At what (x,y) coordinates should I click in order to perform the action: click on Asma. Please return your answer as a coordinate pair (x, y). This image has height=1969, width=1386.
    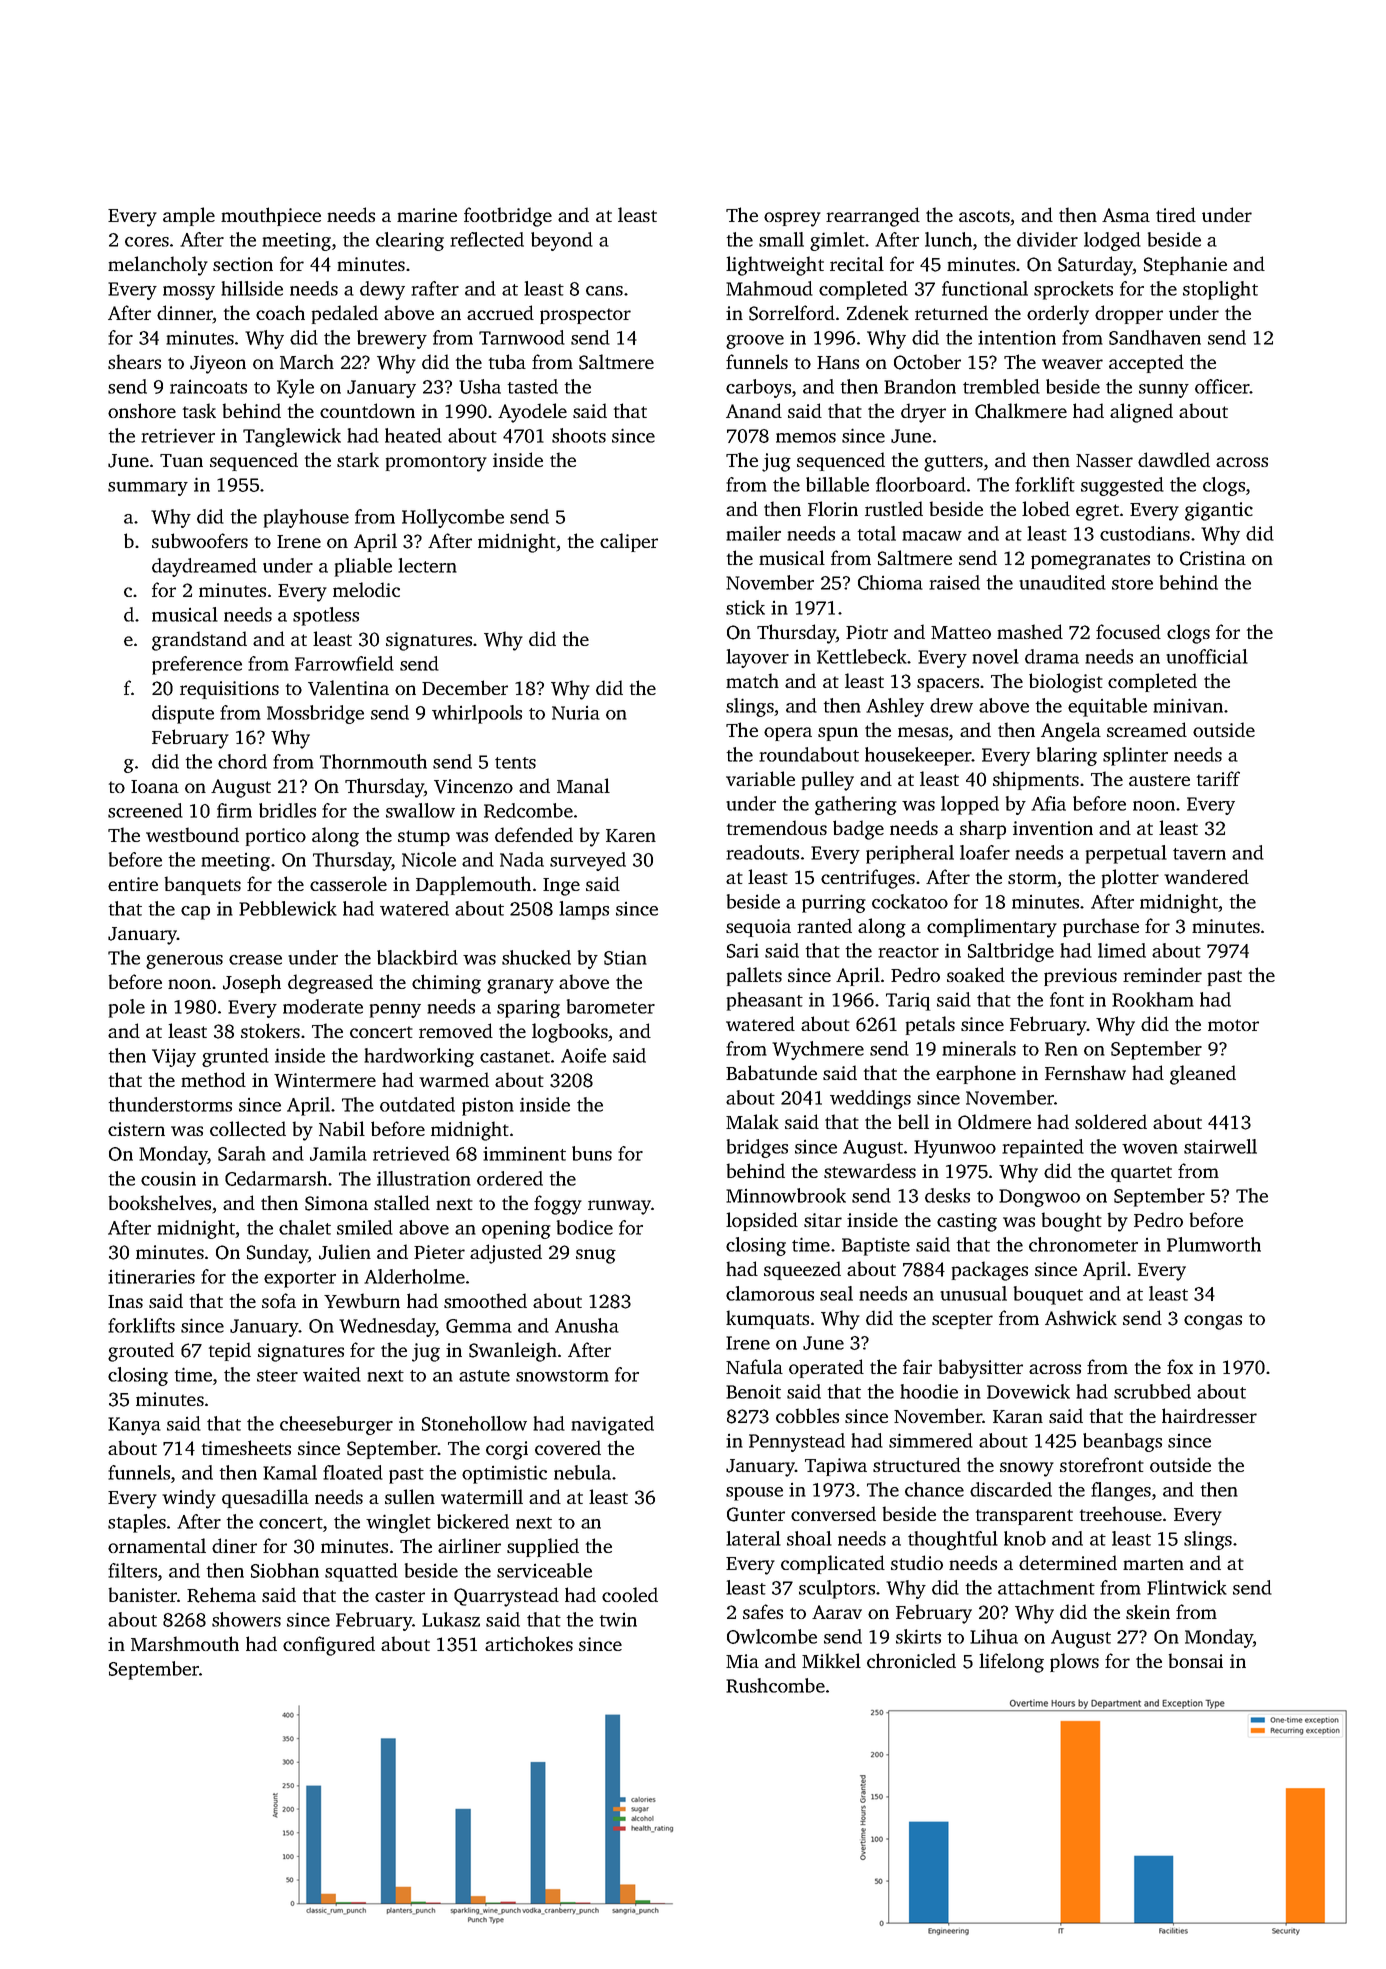
    Looking at the image, I should click on (1126, 215).
